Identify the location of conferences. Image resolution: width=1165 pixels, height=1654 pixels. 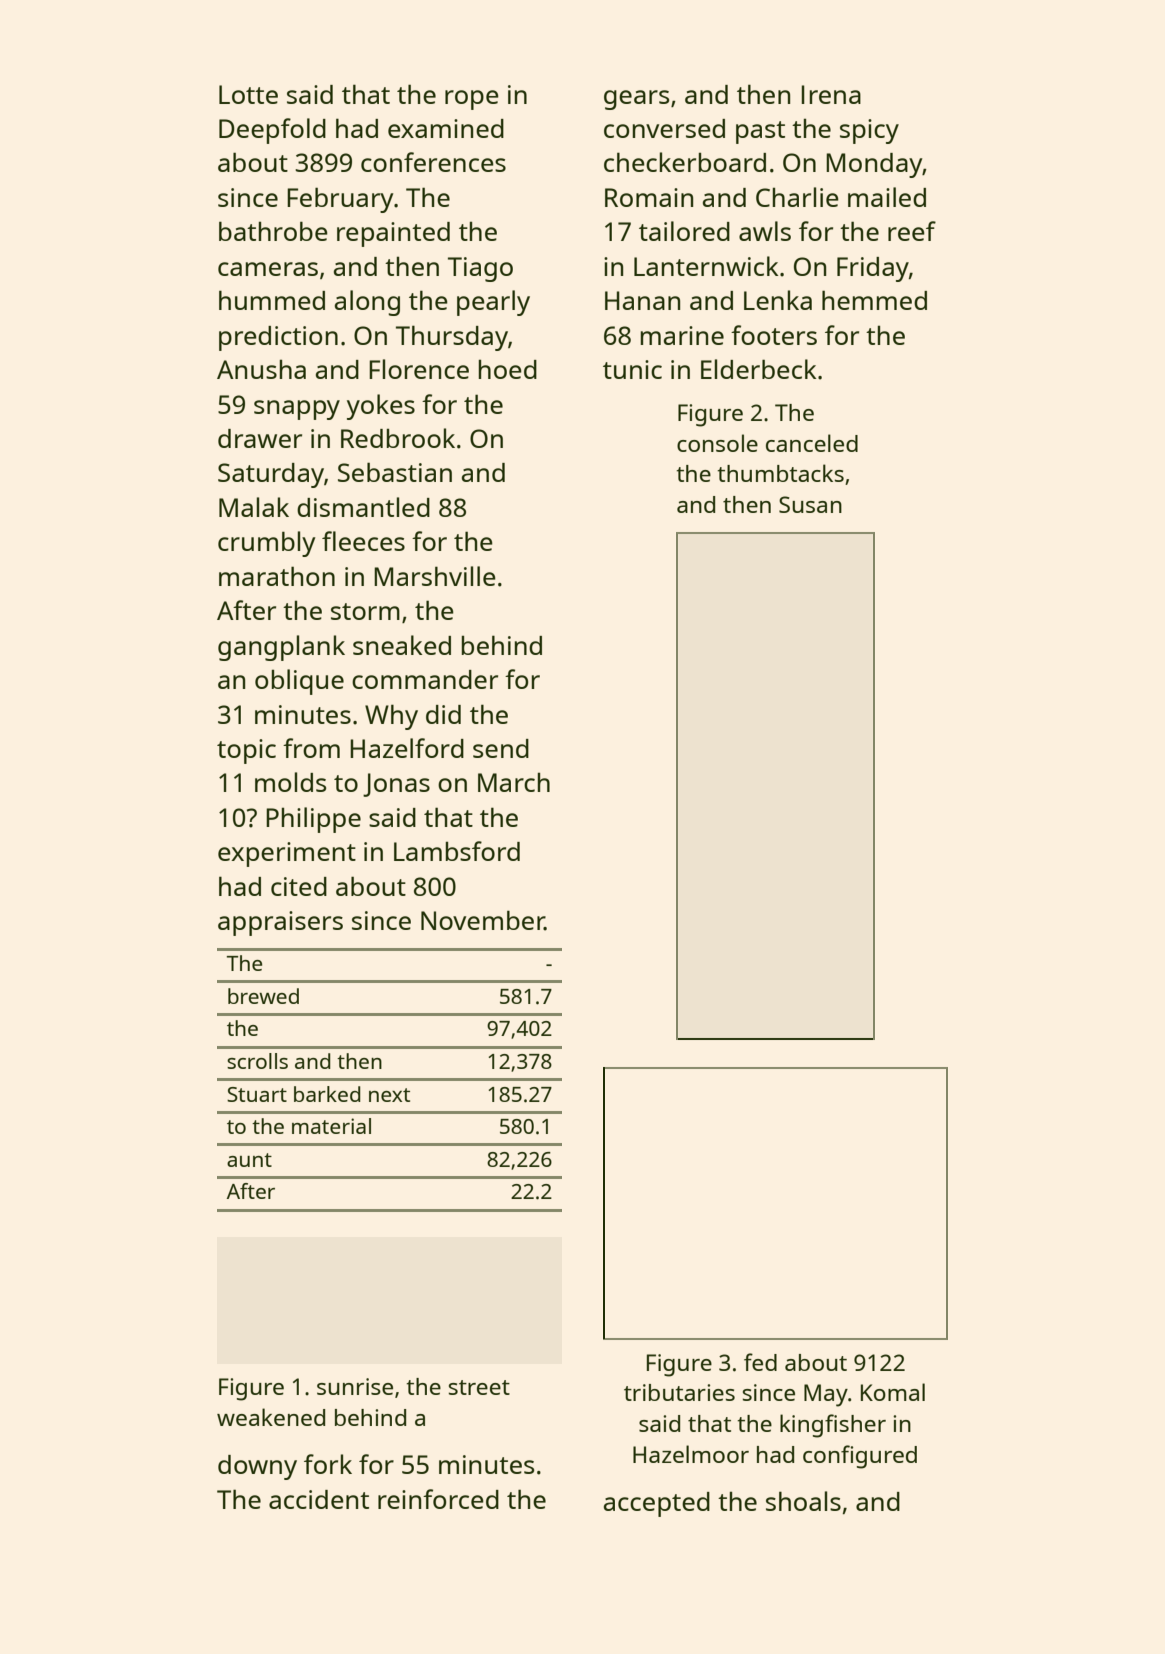
(433, 162).
